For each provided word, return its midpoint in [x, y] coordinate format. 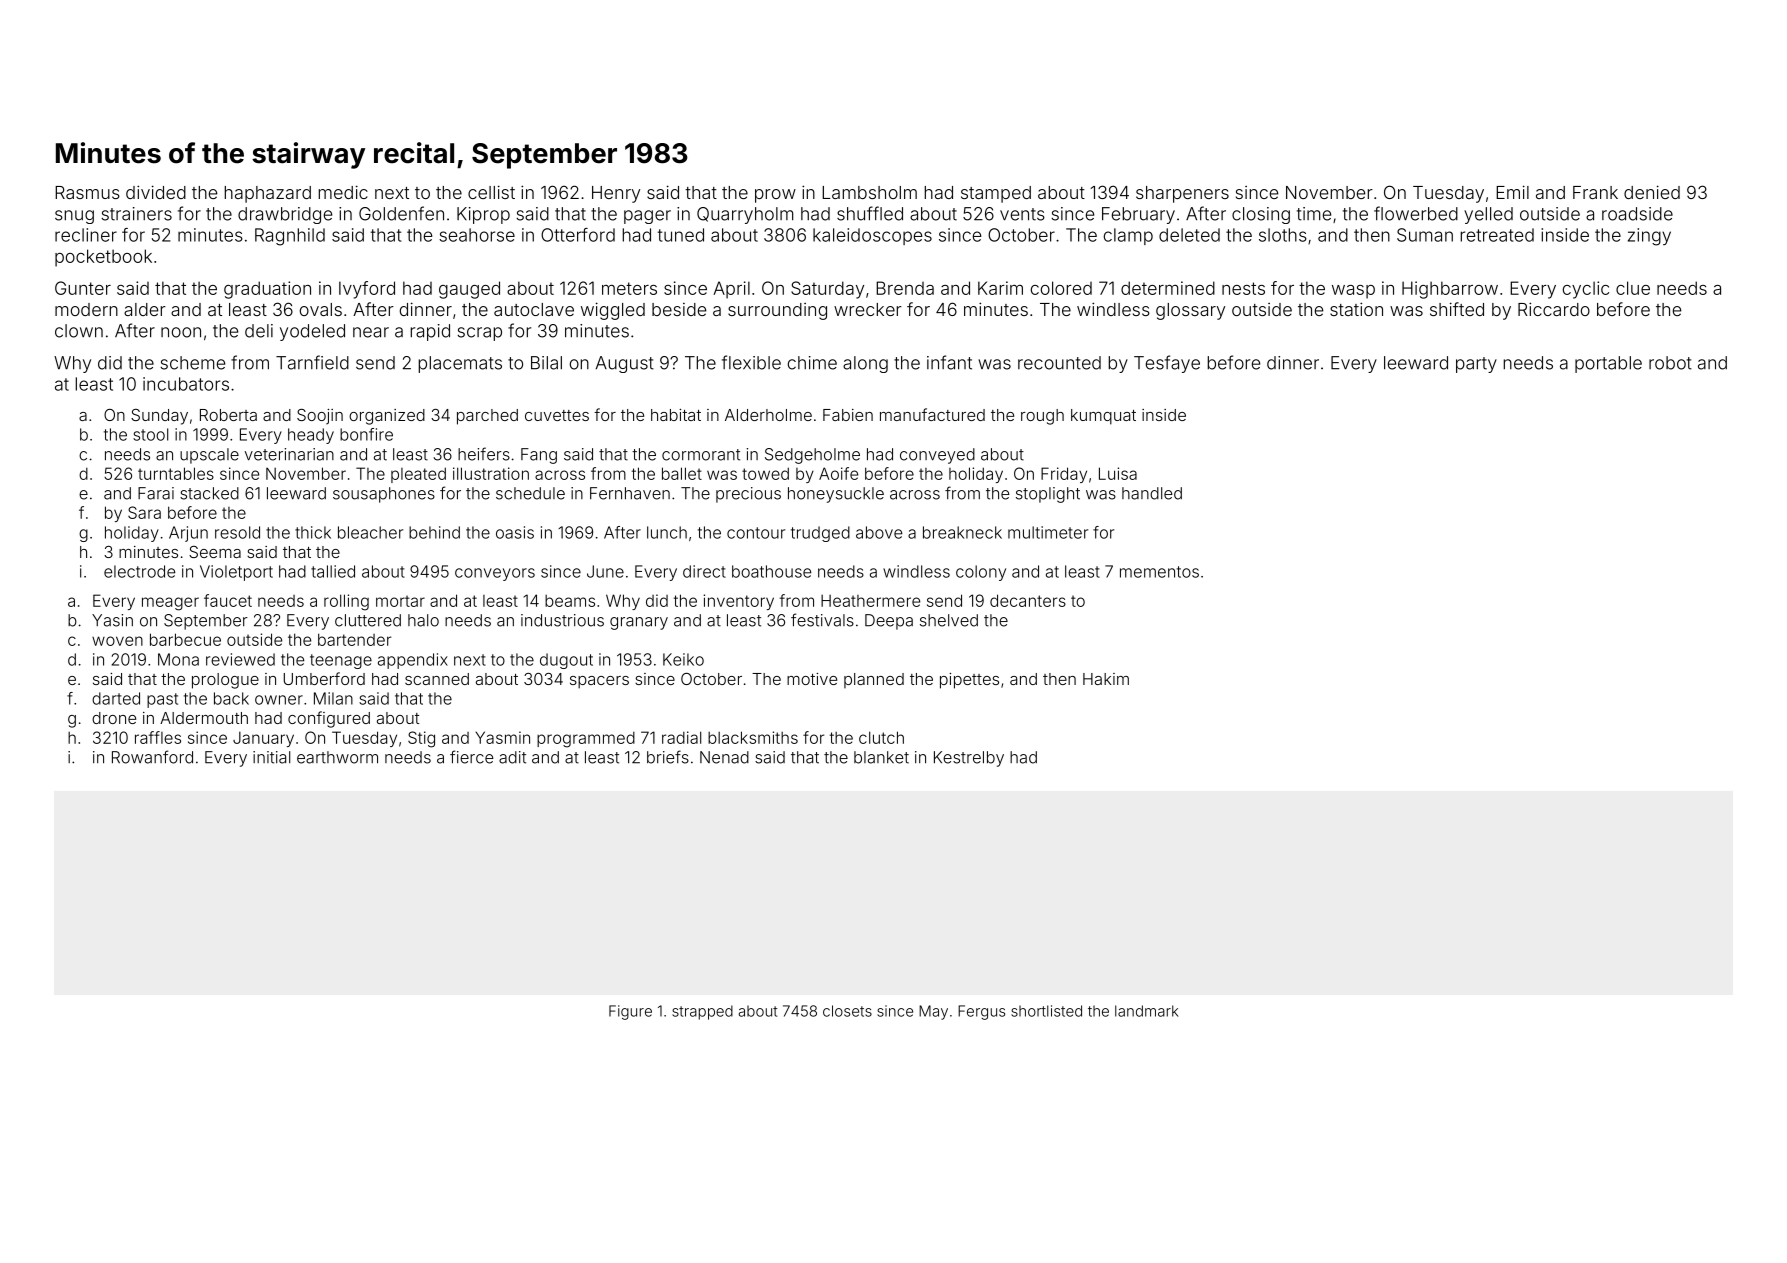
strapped [702, 1012]
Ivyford [367, 290]
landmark [1147, 1011]
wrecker [868, 309]
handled [1152, 493]
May [933, 1012]
